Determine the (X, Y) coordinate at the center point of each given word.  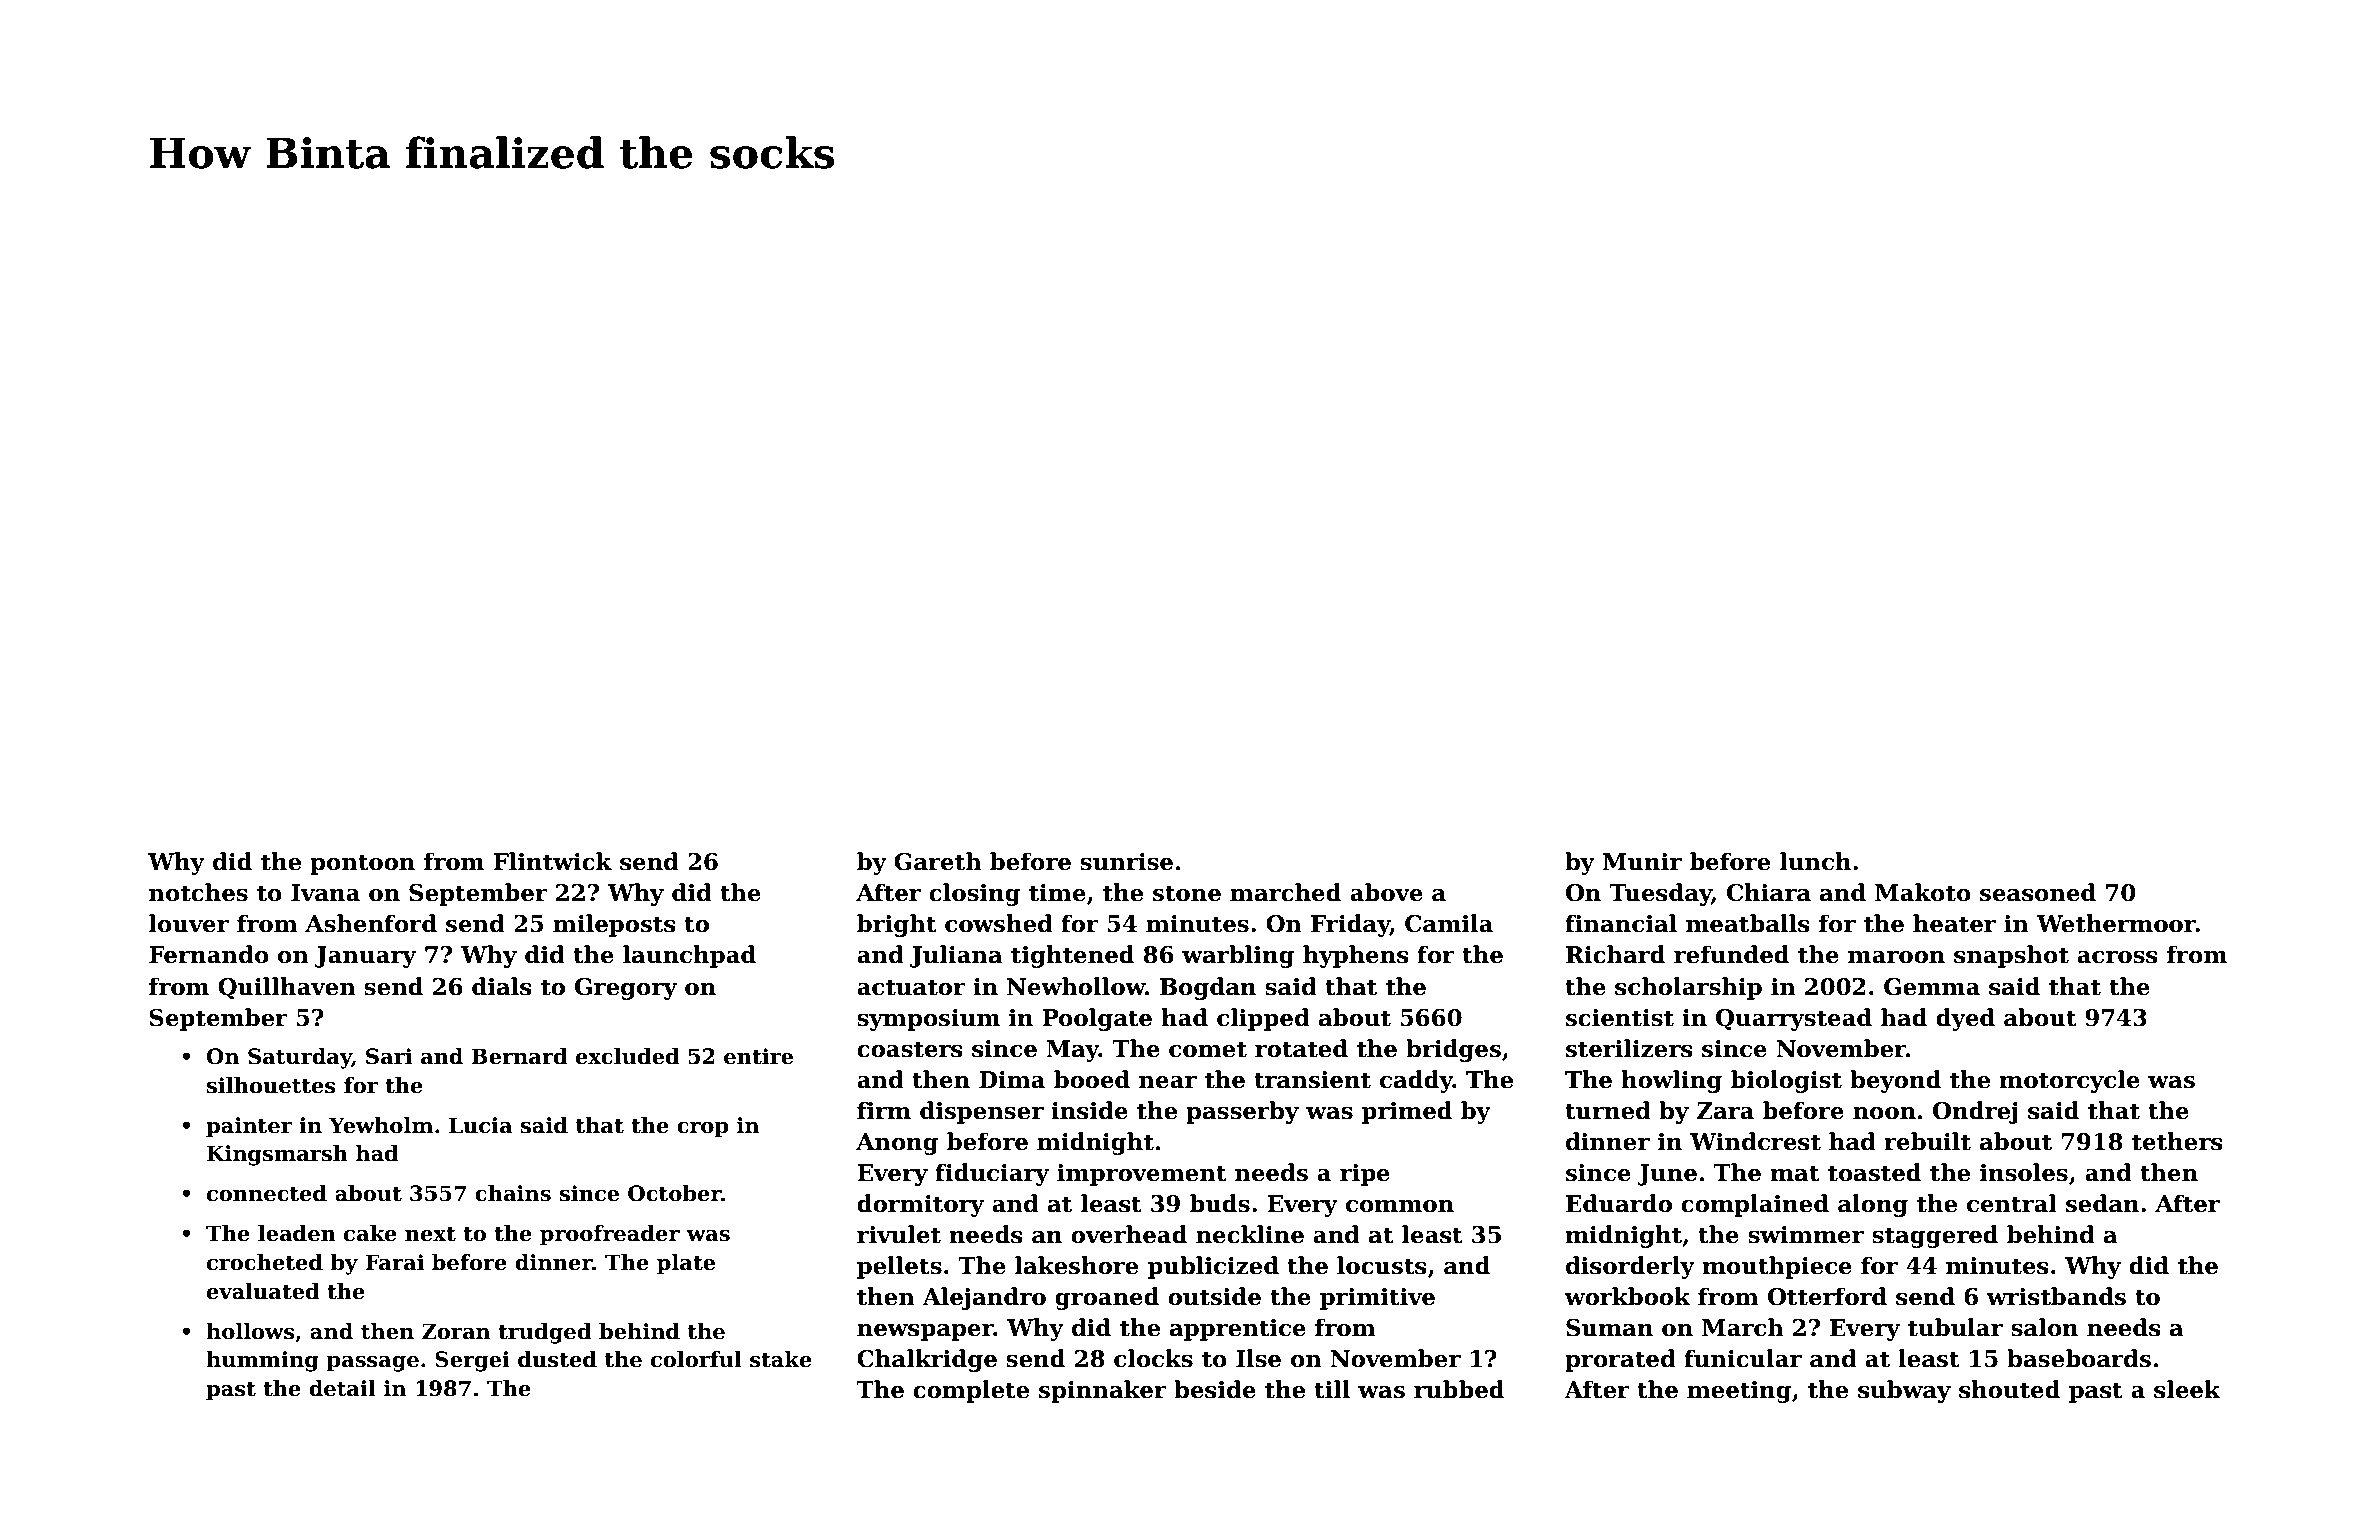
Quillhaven (287, 988)
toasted (1874, 1172)
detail (342, 1388)
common (1400, 1206)
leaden (297, 1233)
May (1072, 1051)
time (1057, 893)
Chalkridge (927, 1360)
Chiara (1769, 892)
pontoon (362, 864)
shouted (2009, 1389)
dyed (1965, 1019)
